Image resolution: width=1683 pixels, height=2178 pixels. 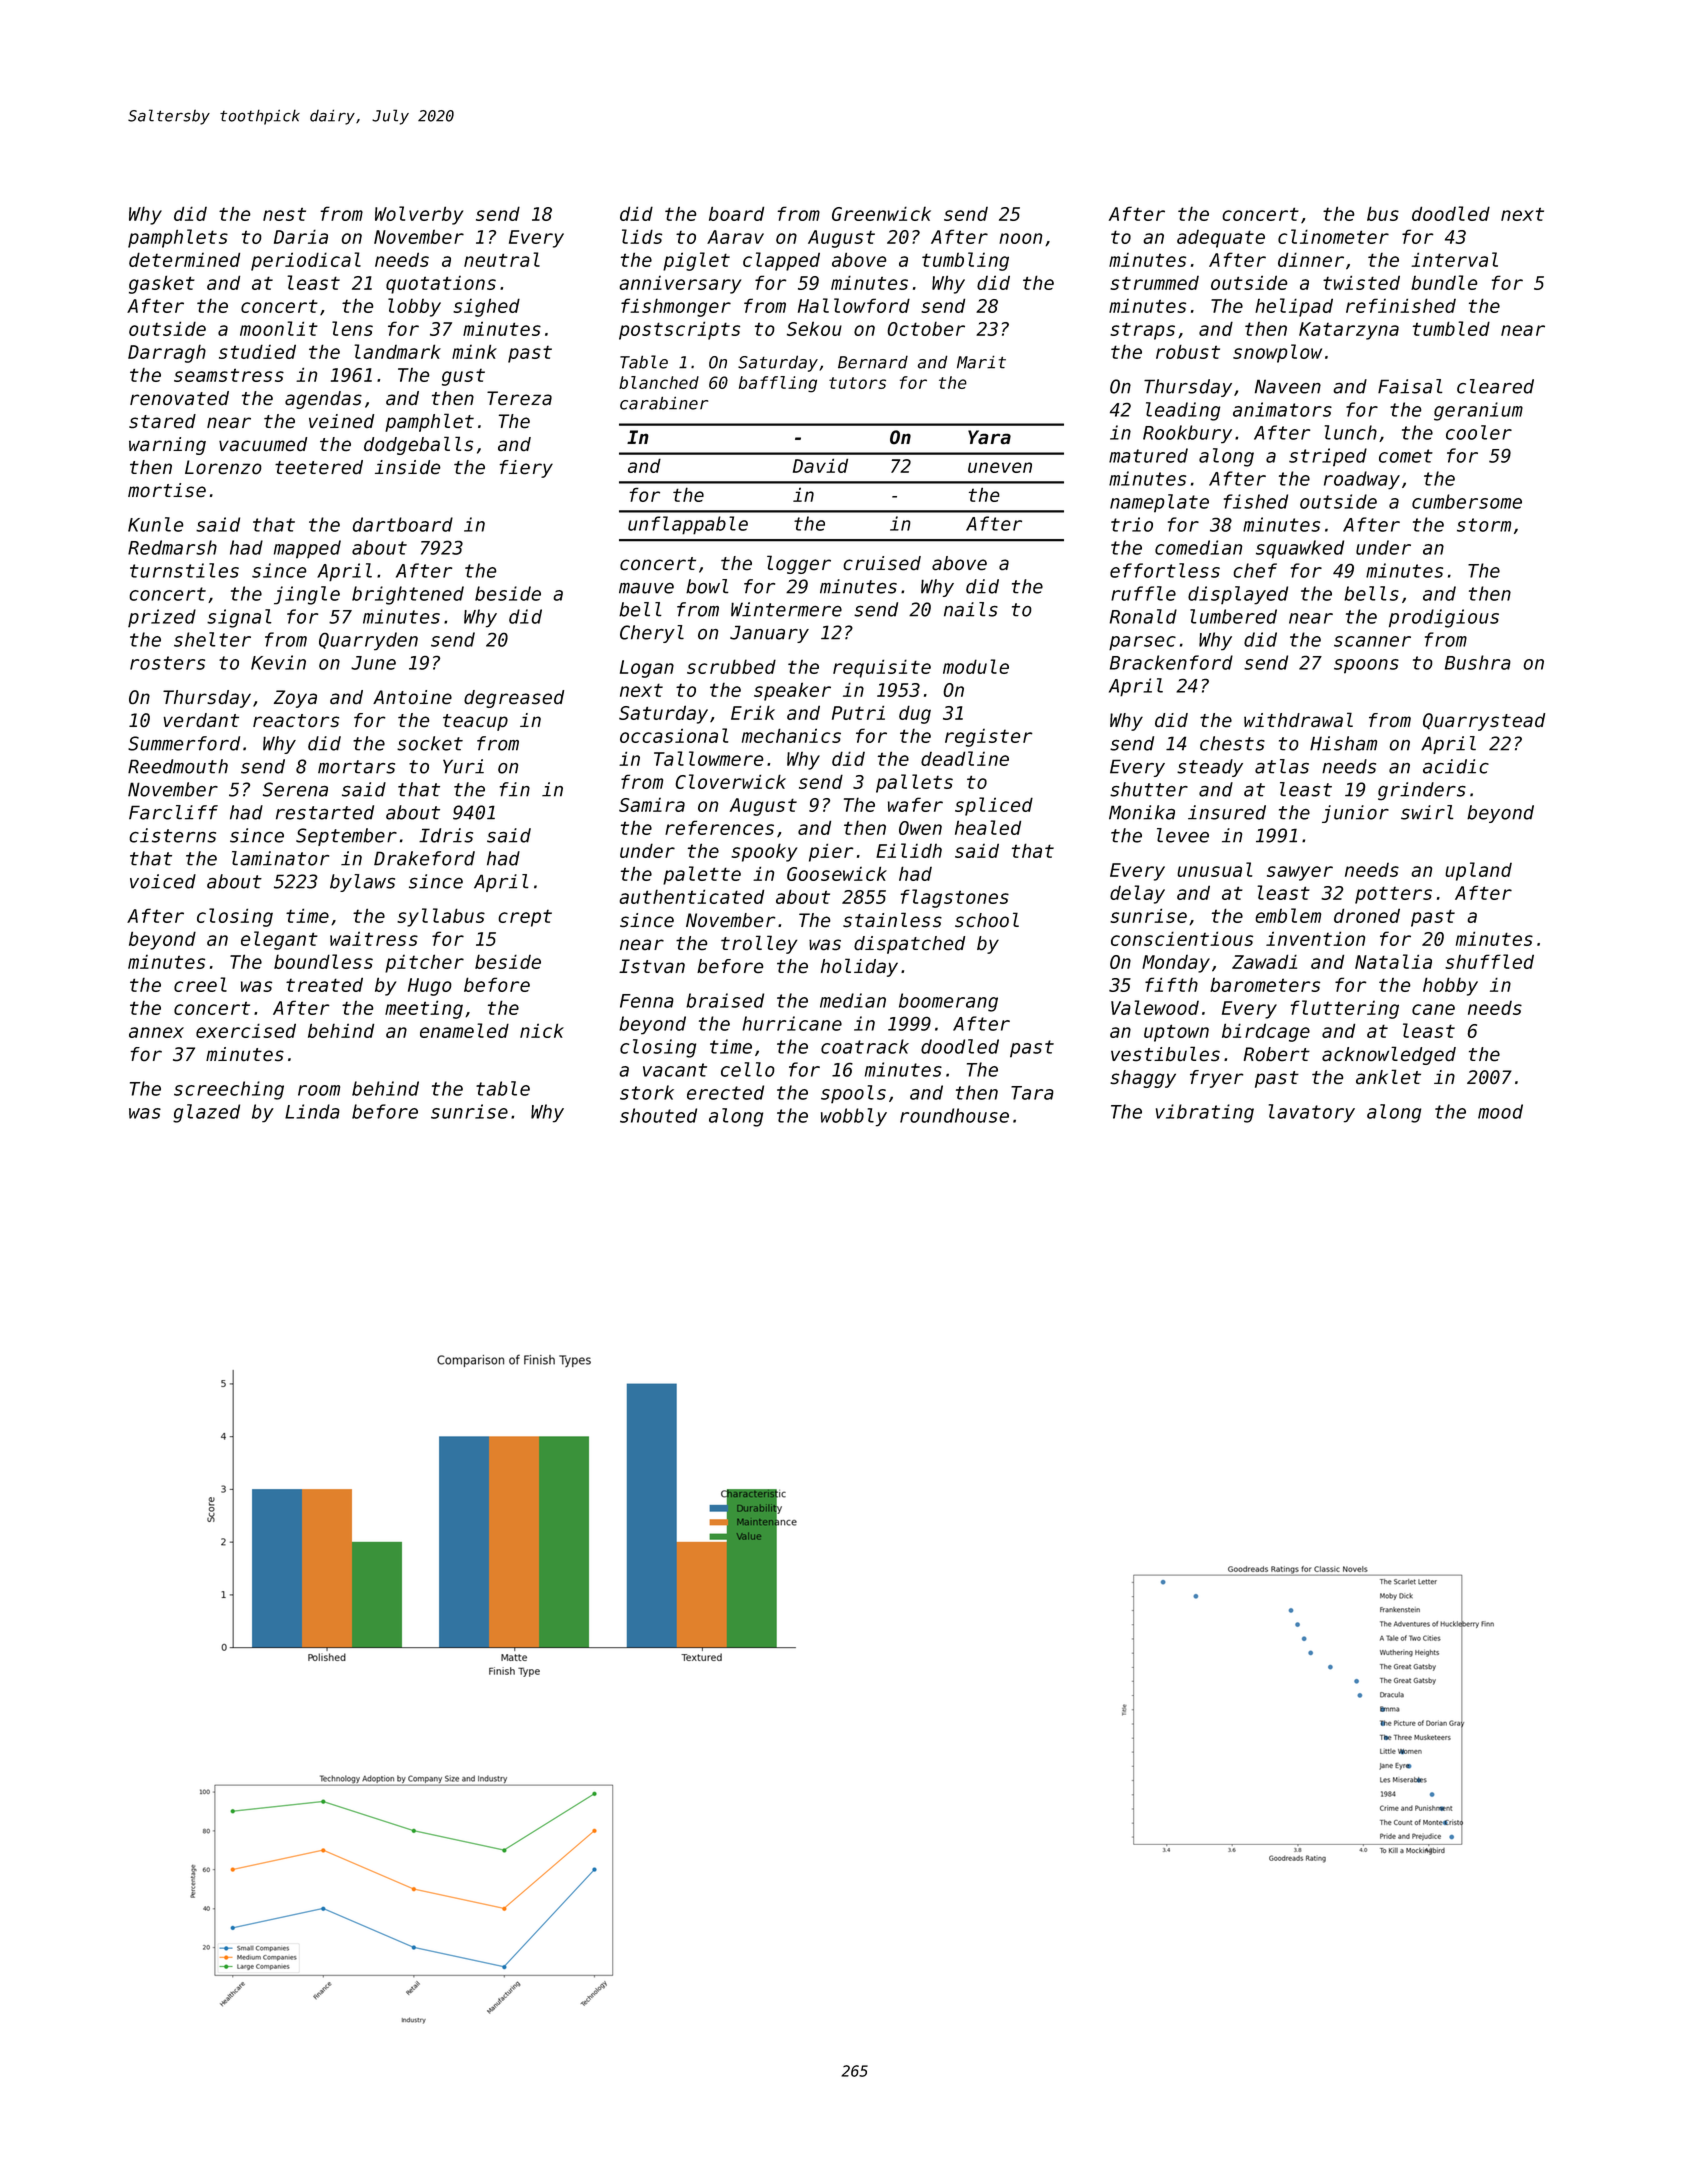 What do you see at coordinates (1171, 984) in the screenshot?
I see `fifth` at bounding box center [1171, 984].
